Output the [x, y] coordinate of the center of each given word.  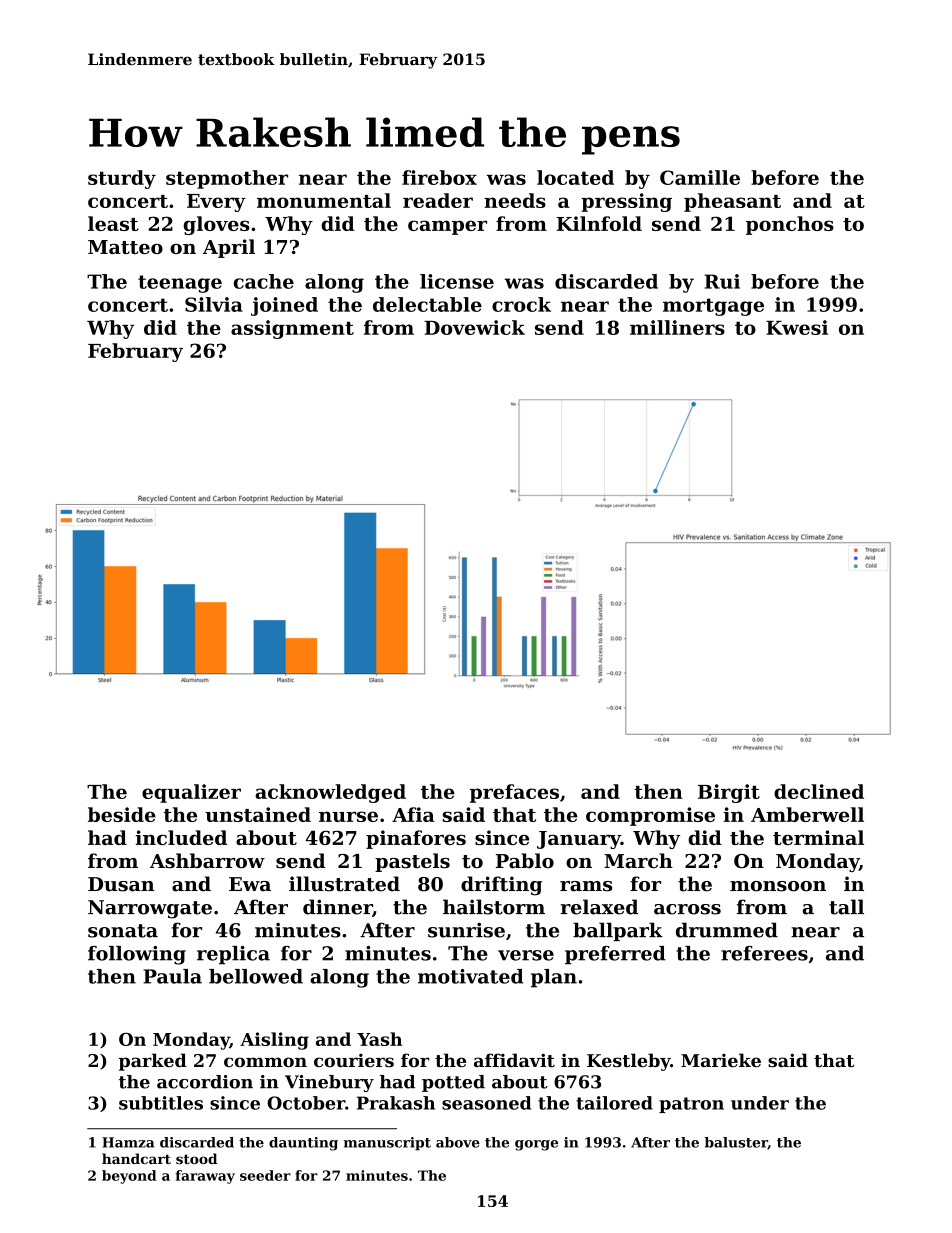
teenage [180, 284]
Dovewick [474, 327]
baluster [736, 1143]
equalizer [191, 793]
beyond [129, 1177]
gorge [536, 1145]
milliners [677, 327]
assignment [292, 329]
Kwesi [797, 327]
